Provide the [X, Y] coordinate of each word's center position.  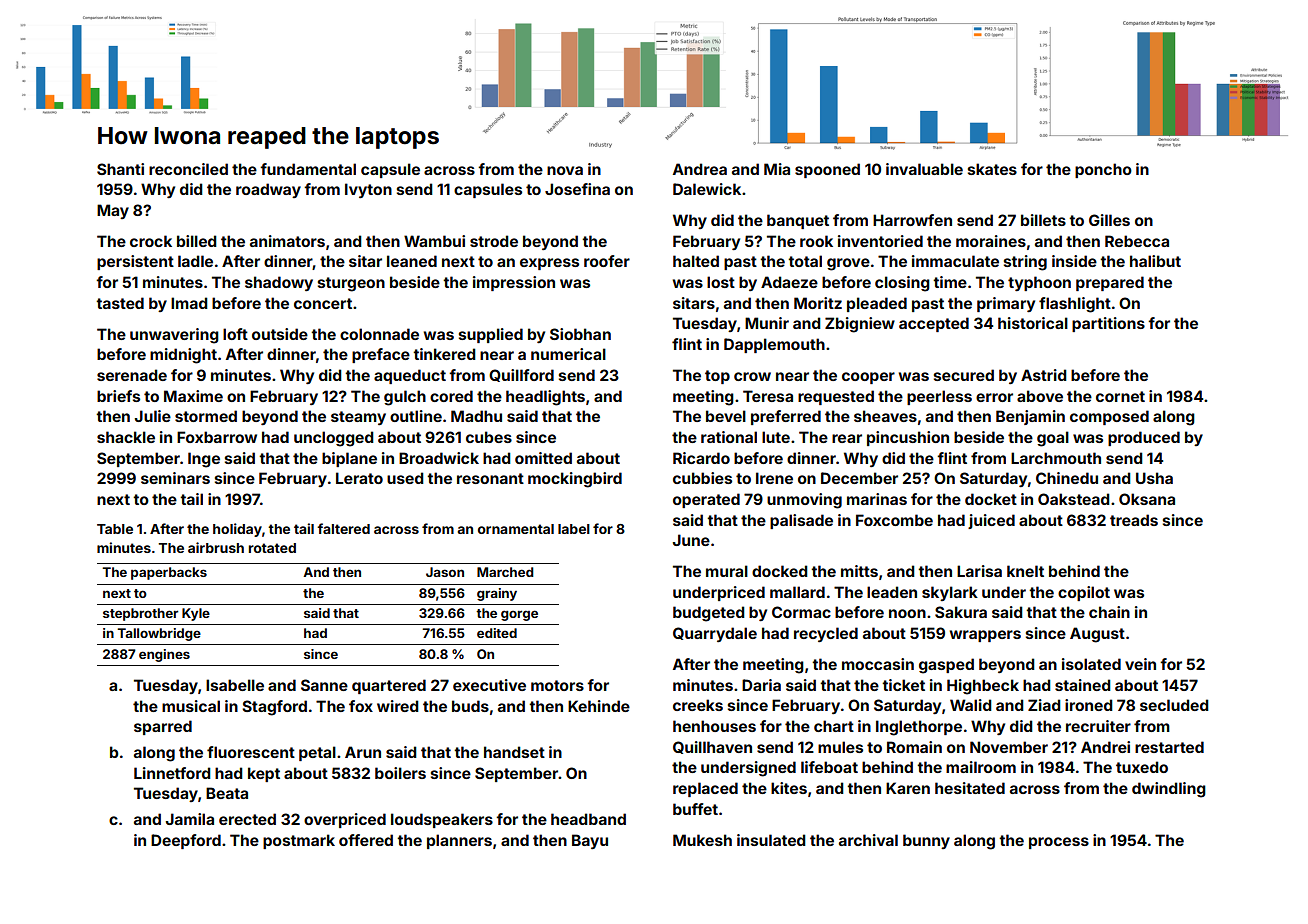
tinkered [444, 354]
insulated [771, 840]
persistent [135, 262]
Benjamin [1030, 417]
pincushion [908, 438]
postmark [299, 841]
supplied [491, 335]
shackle [126, 437]
